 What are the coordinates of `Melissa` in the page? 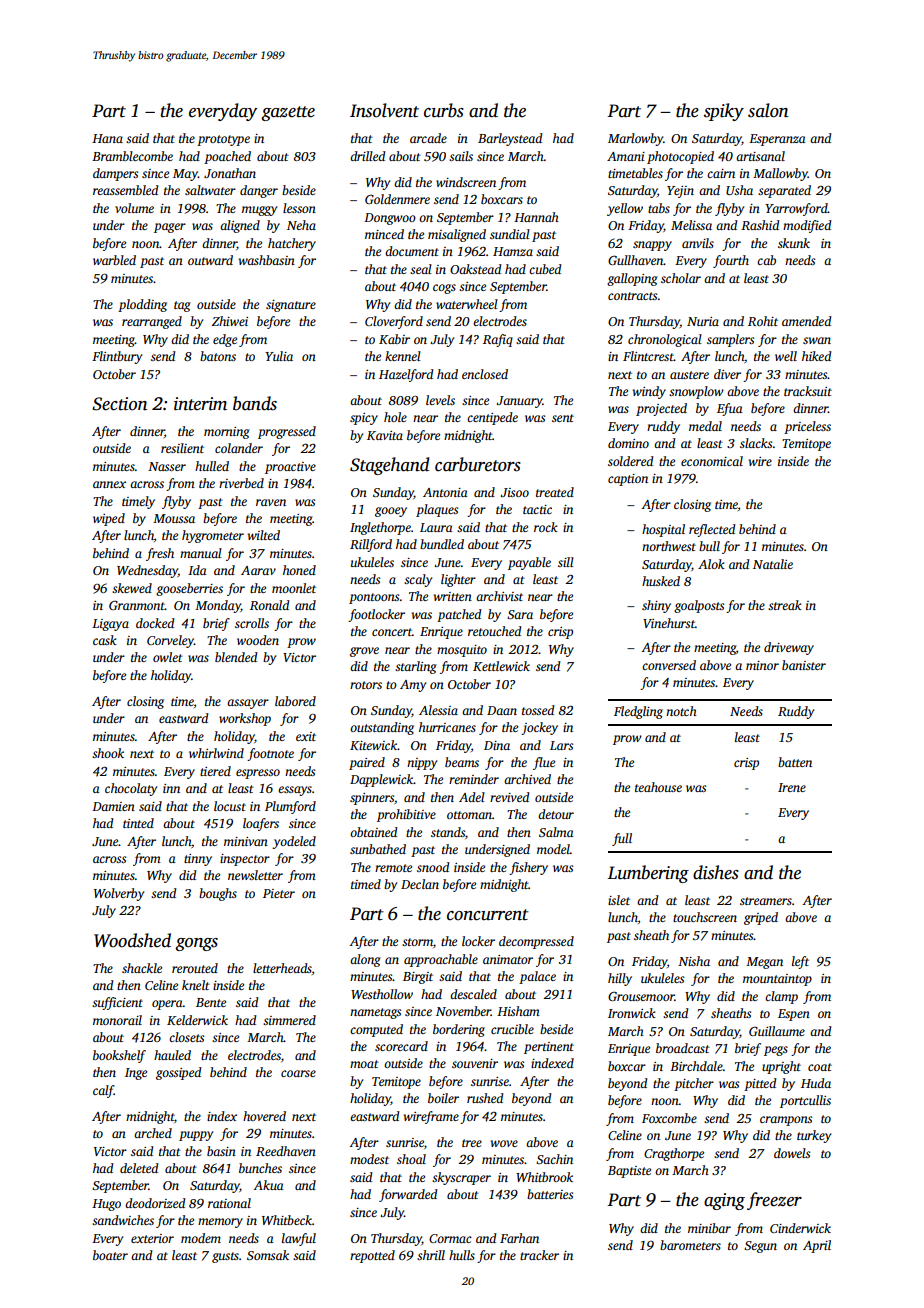 It's located at (691, 225).
